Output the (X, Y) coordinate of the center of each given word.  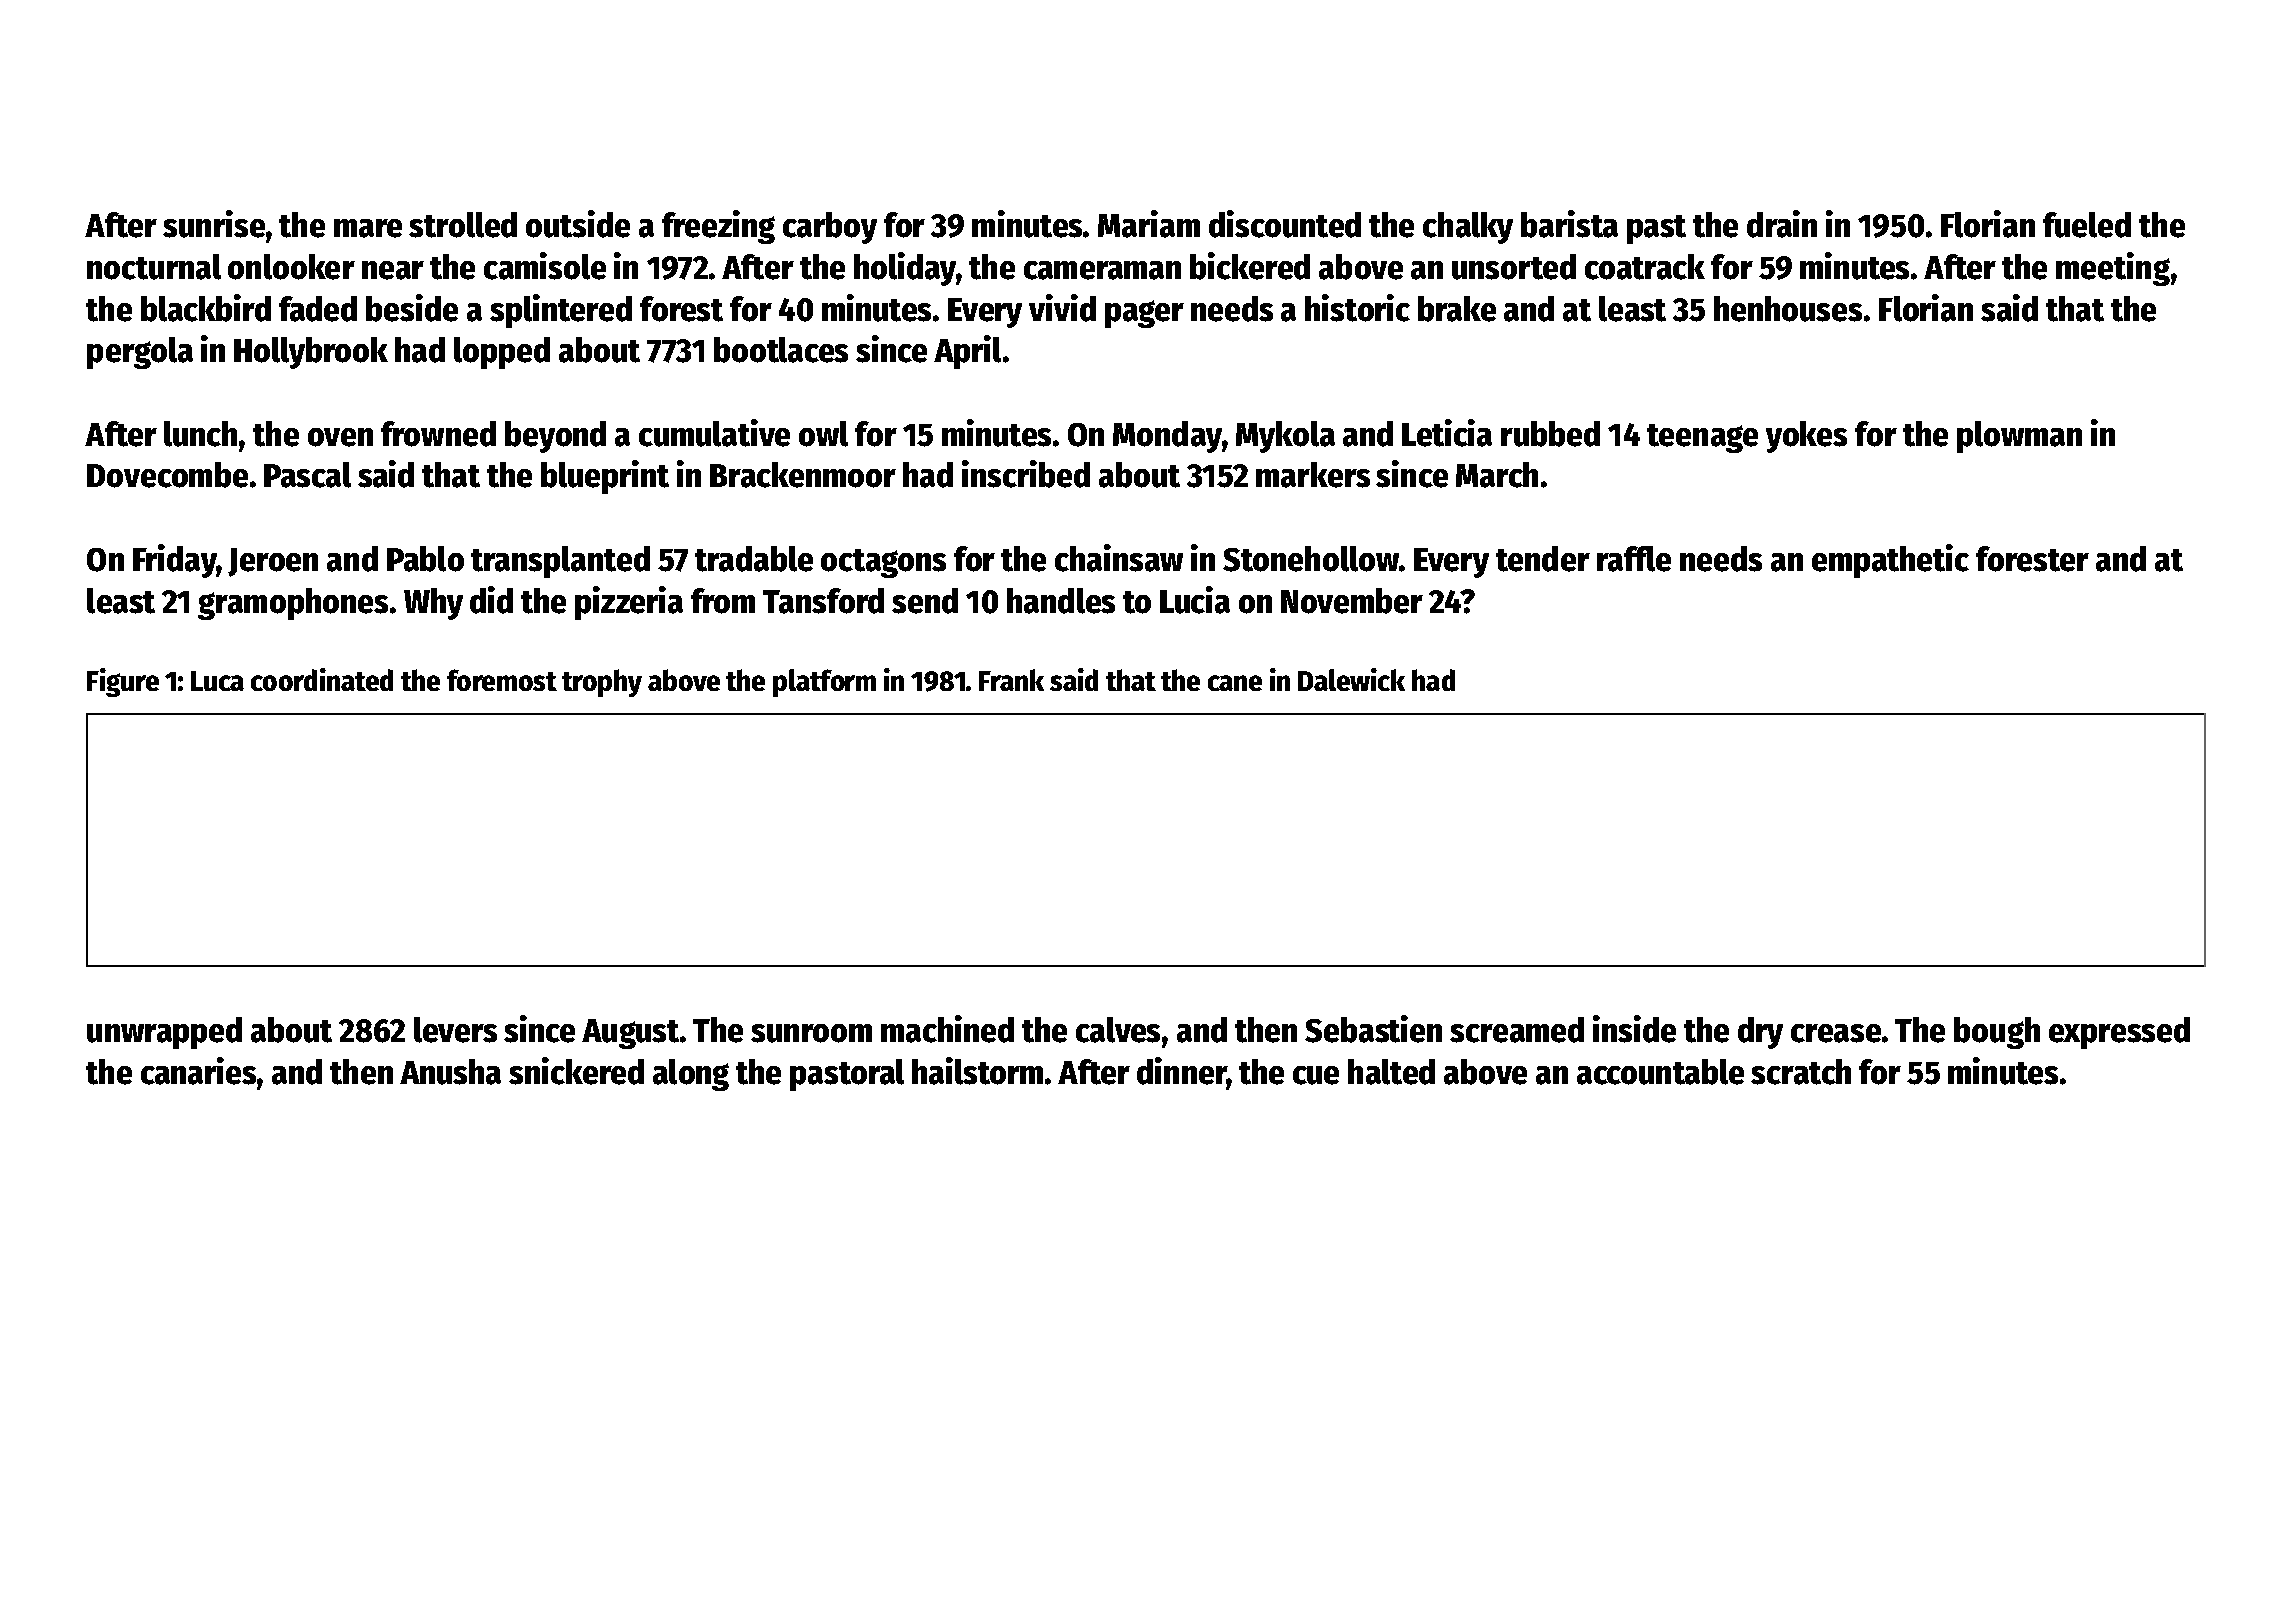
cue (1316, 1075)
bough (1997, 1033)
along (691, 1075)
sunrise (214, 224)
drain (1782, 224)
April (967, 352)
